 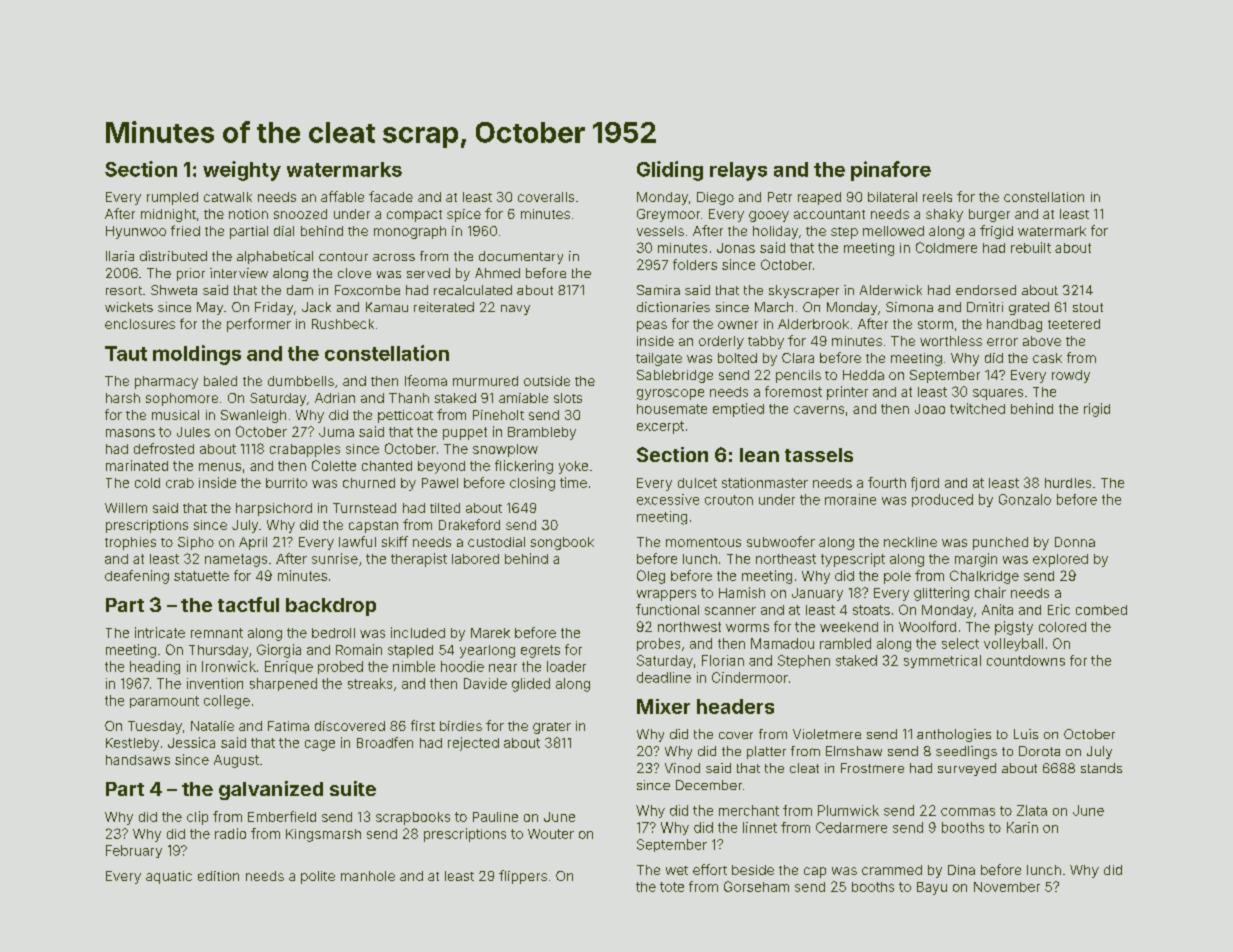 What do you see at coordinates (682, 768) in the screenshot?
I see `Vinod` at bounding box center [682, 768].
